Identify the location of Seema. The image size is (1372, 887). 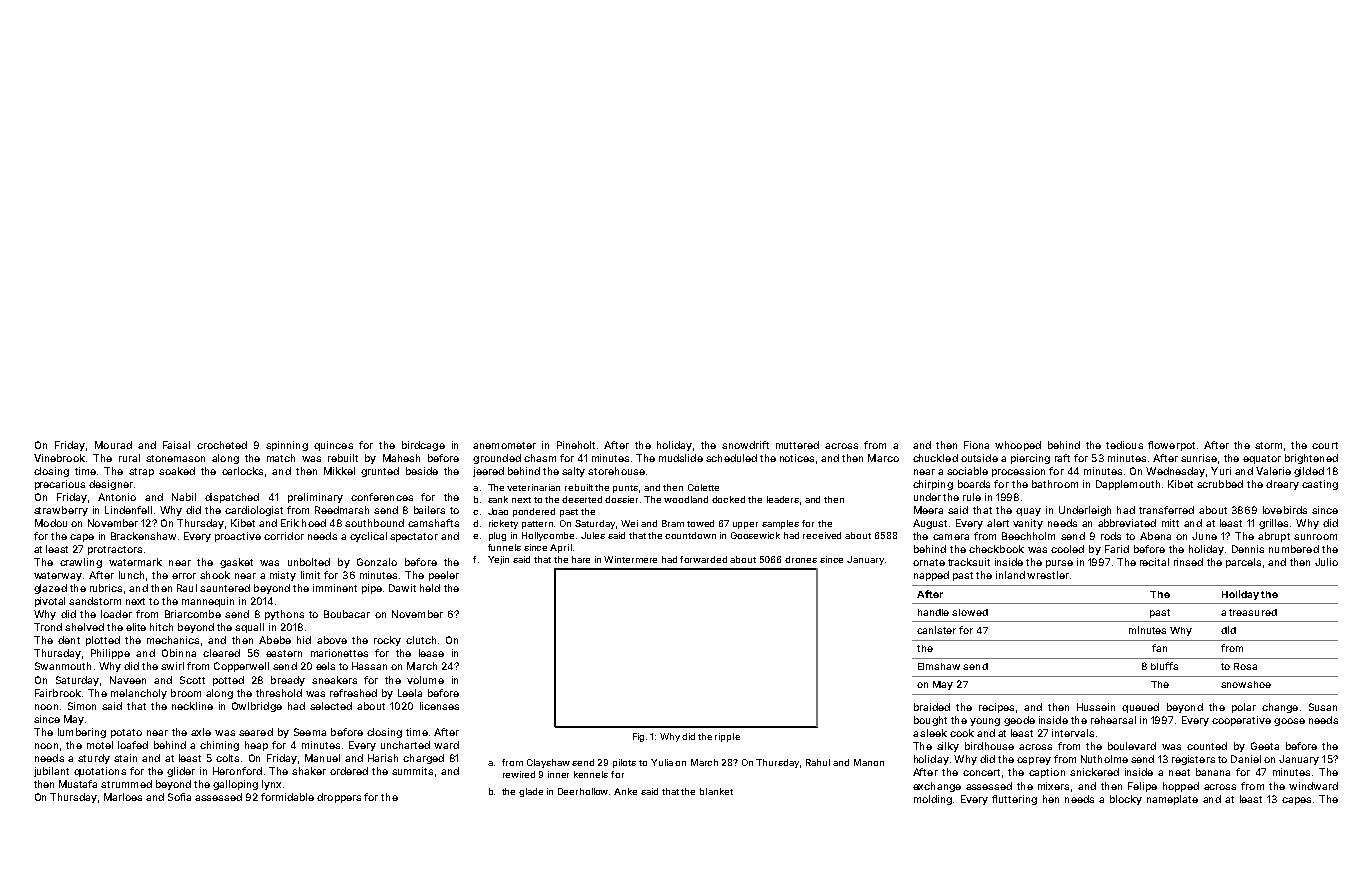
(310, 732).
